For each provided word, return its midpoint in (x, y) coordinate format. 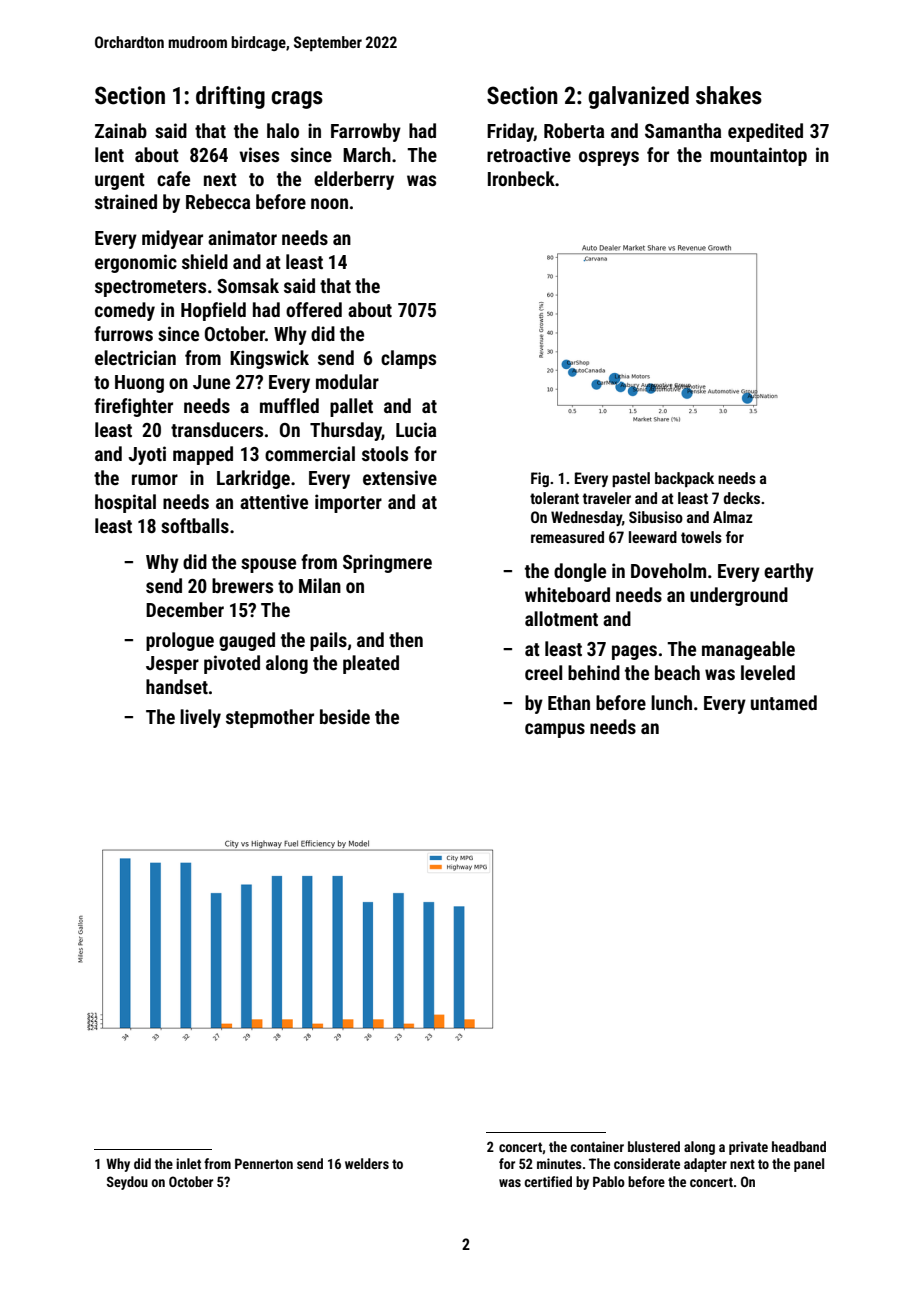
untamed (784, 702)
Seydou (127, 1183)
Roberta (574, 130)
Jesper (172, 665)
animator (242, 237)
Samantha (683, 130)
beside (345, 716)
